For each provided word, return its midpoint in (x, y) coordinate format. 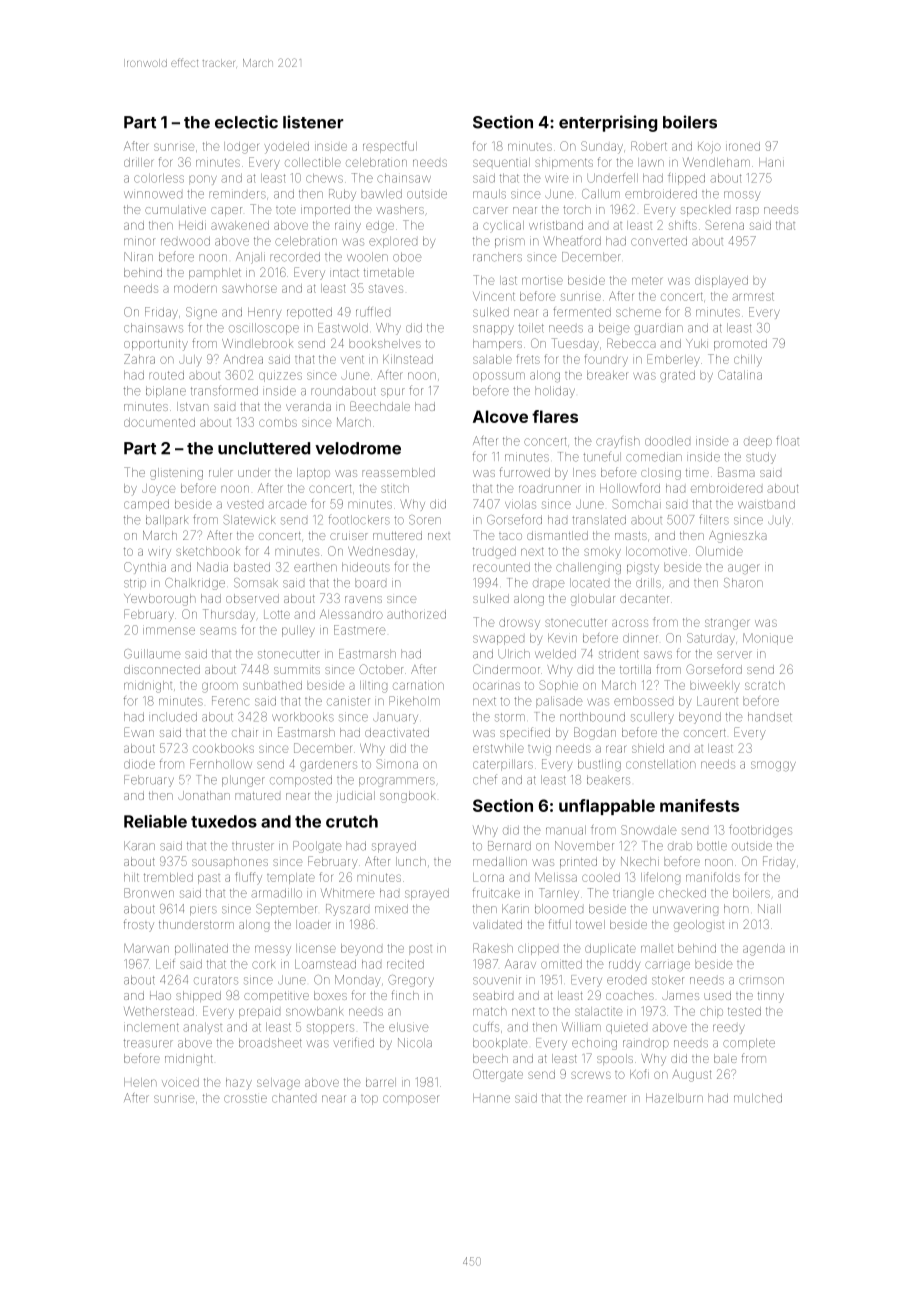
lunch (411, 861)
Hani (771, 162)
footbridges (760, 831)
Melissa (556, 877)
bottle (712, 846)
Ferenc (230, 701)
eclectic (246, 122)
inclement (151, 1027)
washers (400, 209)
